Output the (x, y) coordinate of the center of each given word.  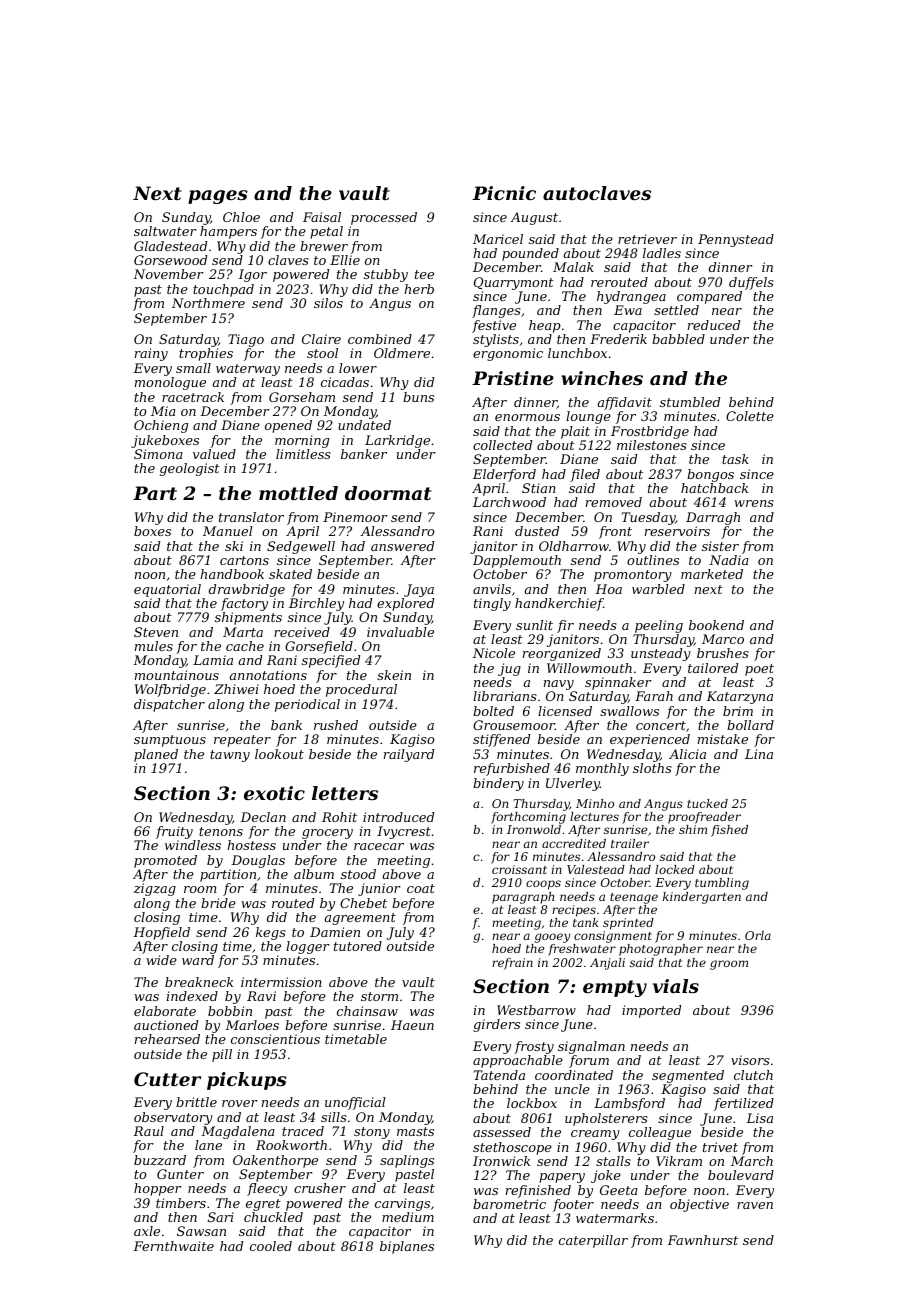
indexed (192, 996)
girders (496, 1025)
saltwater (165, 231)
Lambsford (629, 1104)
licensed (565, 711)
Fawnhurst (702, 1240)
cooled (271, 1246)
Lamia (213, 660)
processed (384, 218)
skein (394, 675)
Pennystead (736, 240)
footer (573, 1205)
